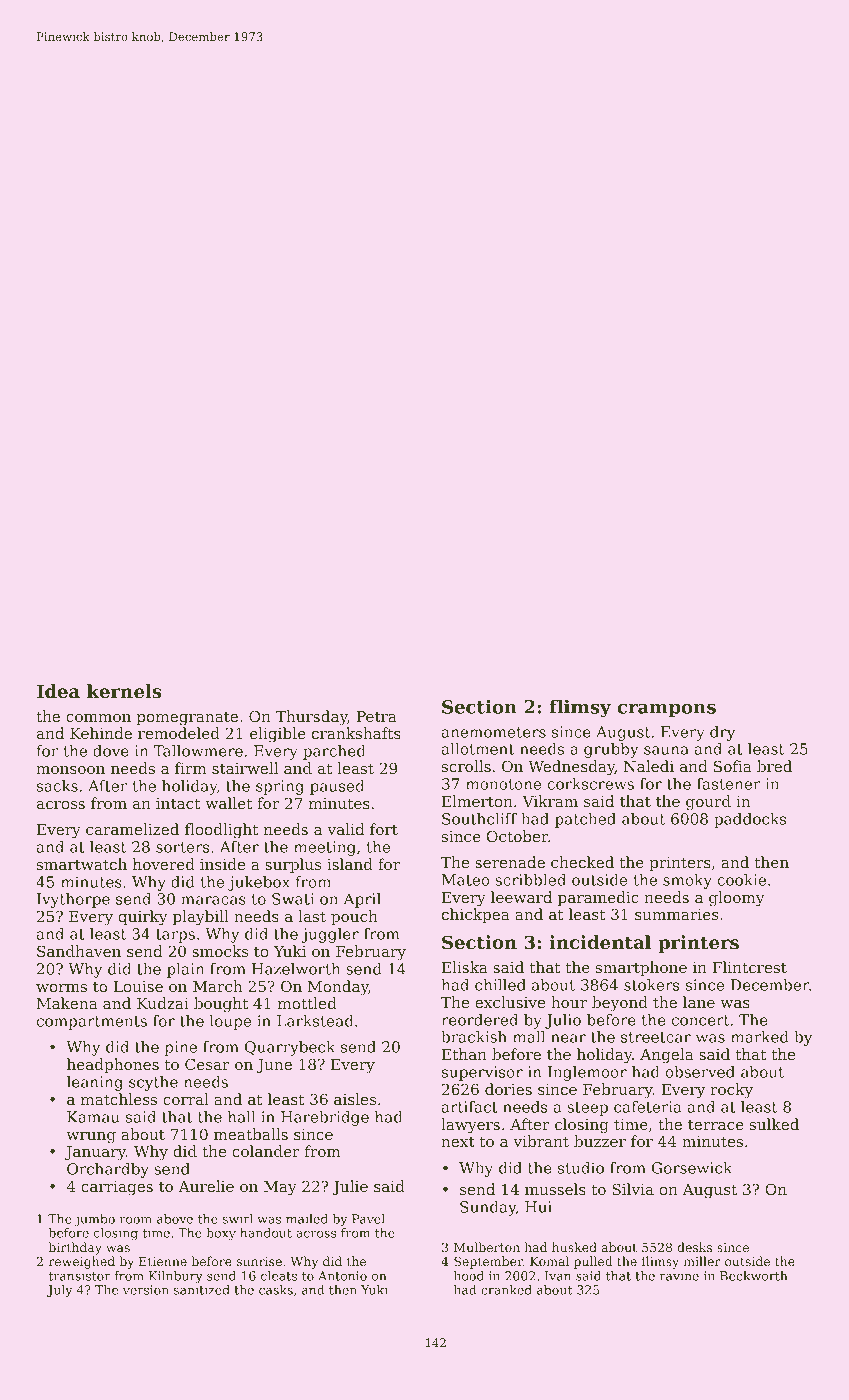  I want to click on monotone, so click(503, 784).
